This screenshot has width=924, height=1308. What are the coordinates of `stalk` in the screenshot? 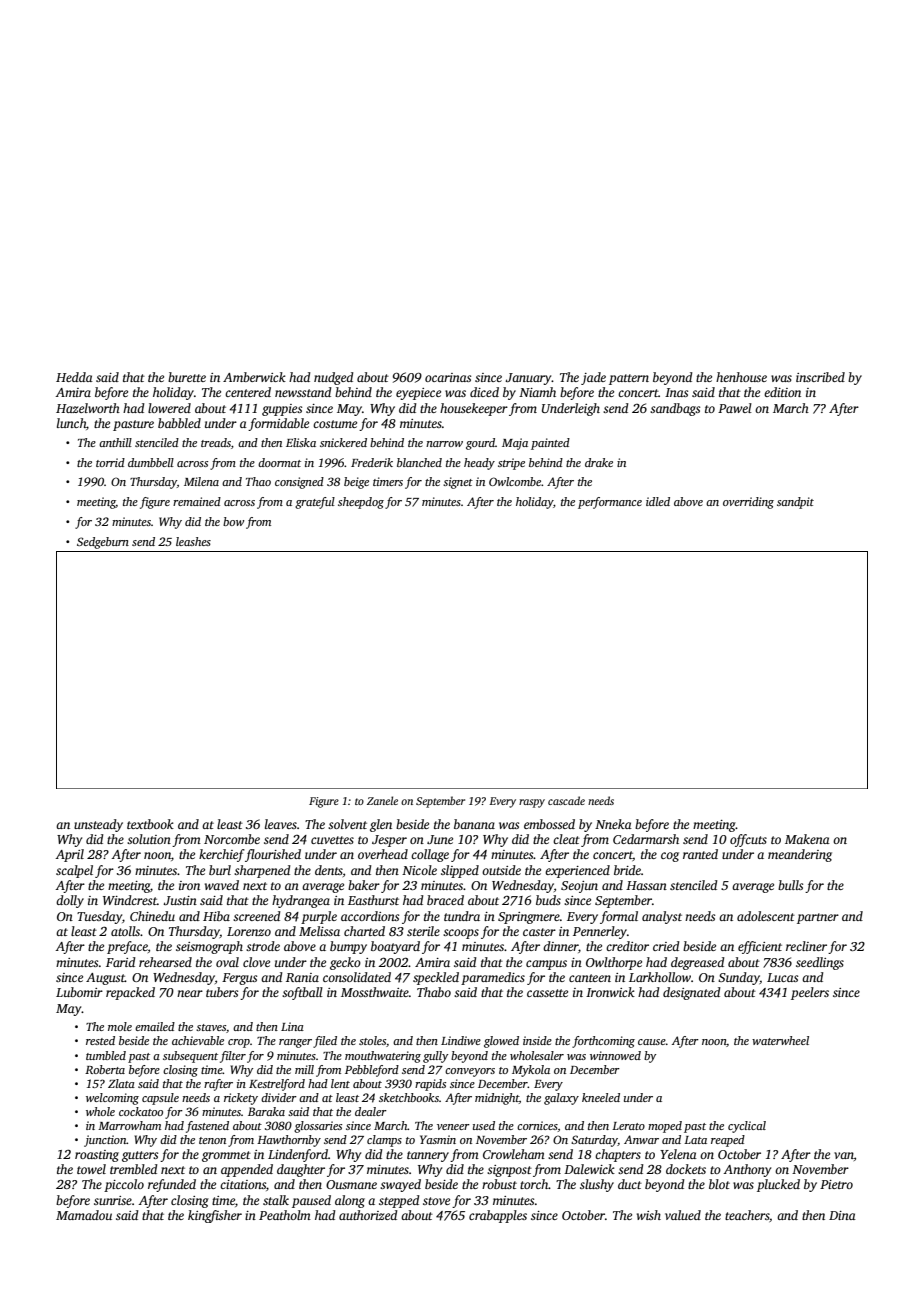 It's located at (276, 1200).
